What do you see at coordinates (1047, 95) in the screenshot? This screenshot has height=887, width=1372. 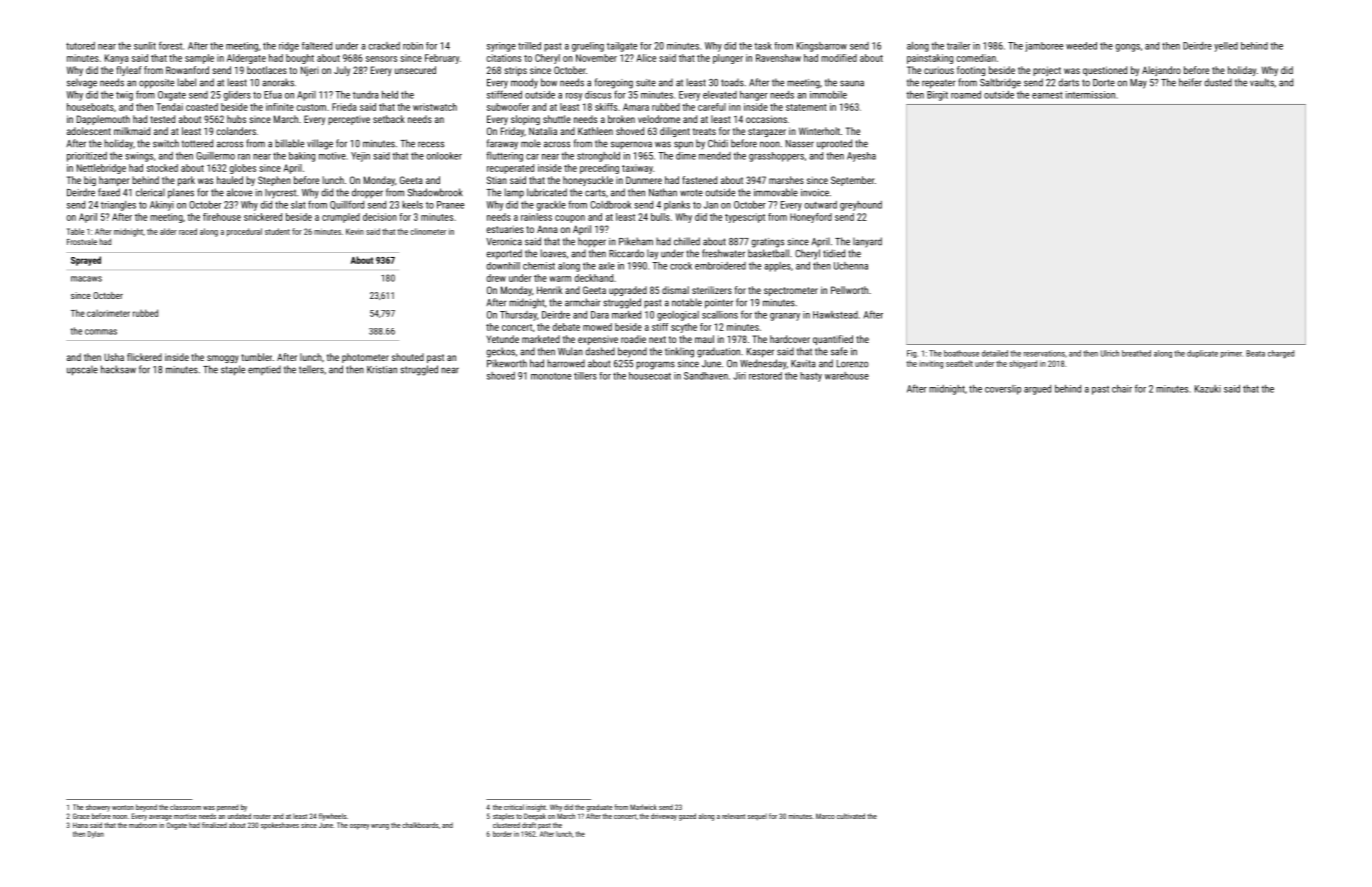 I see `earnest` at bounding box center [1047, 95].
